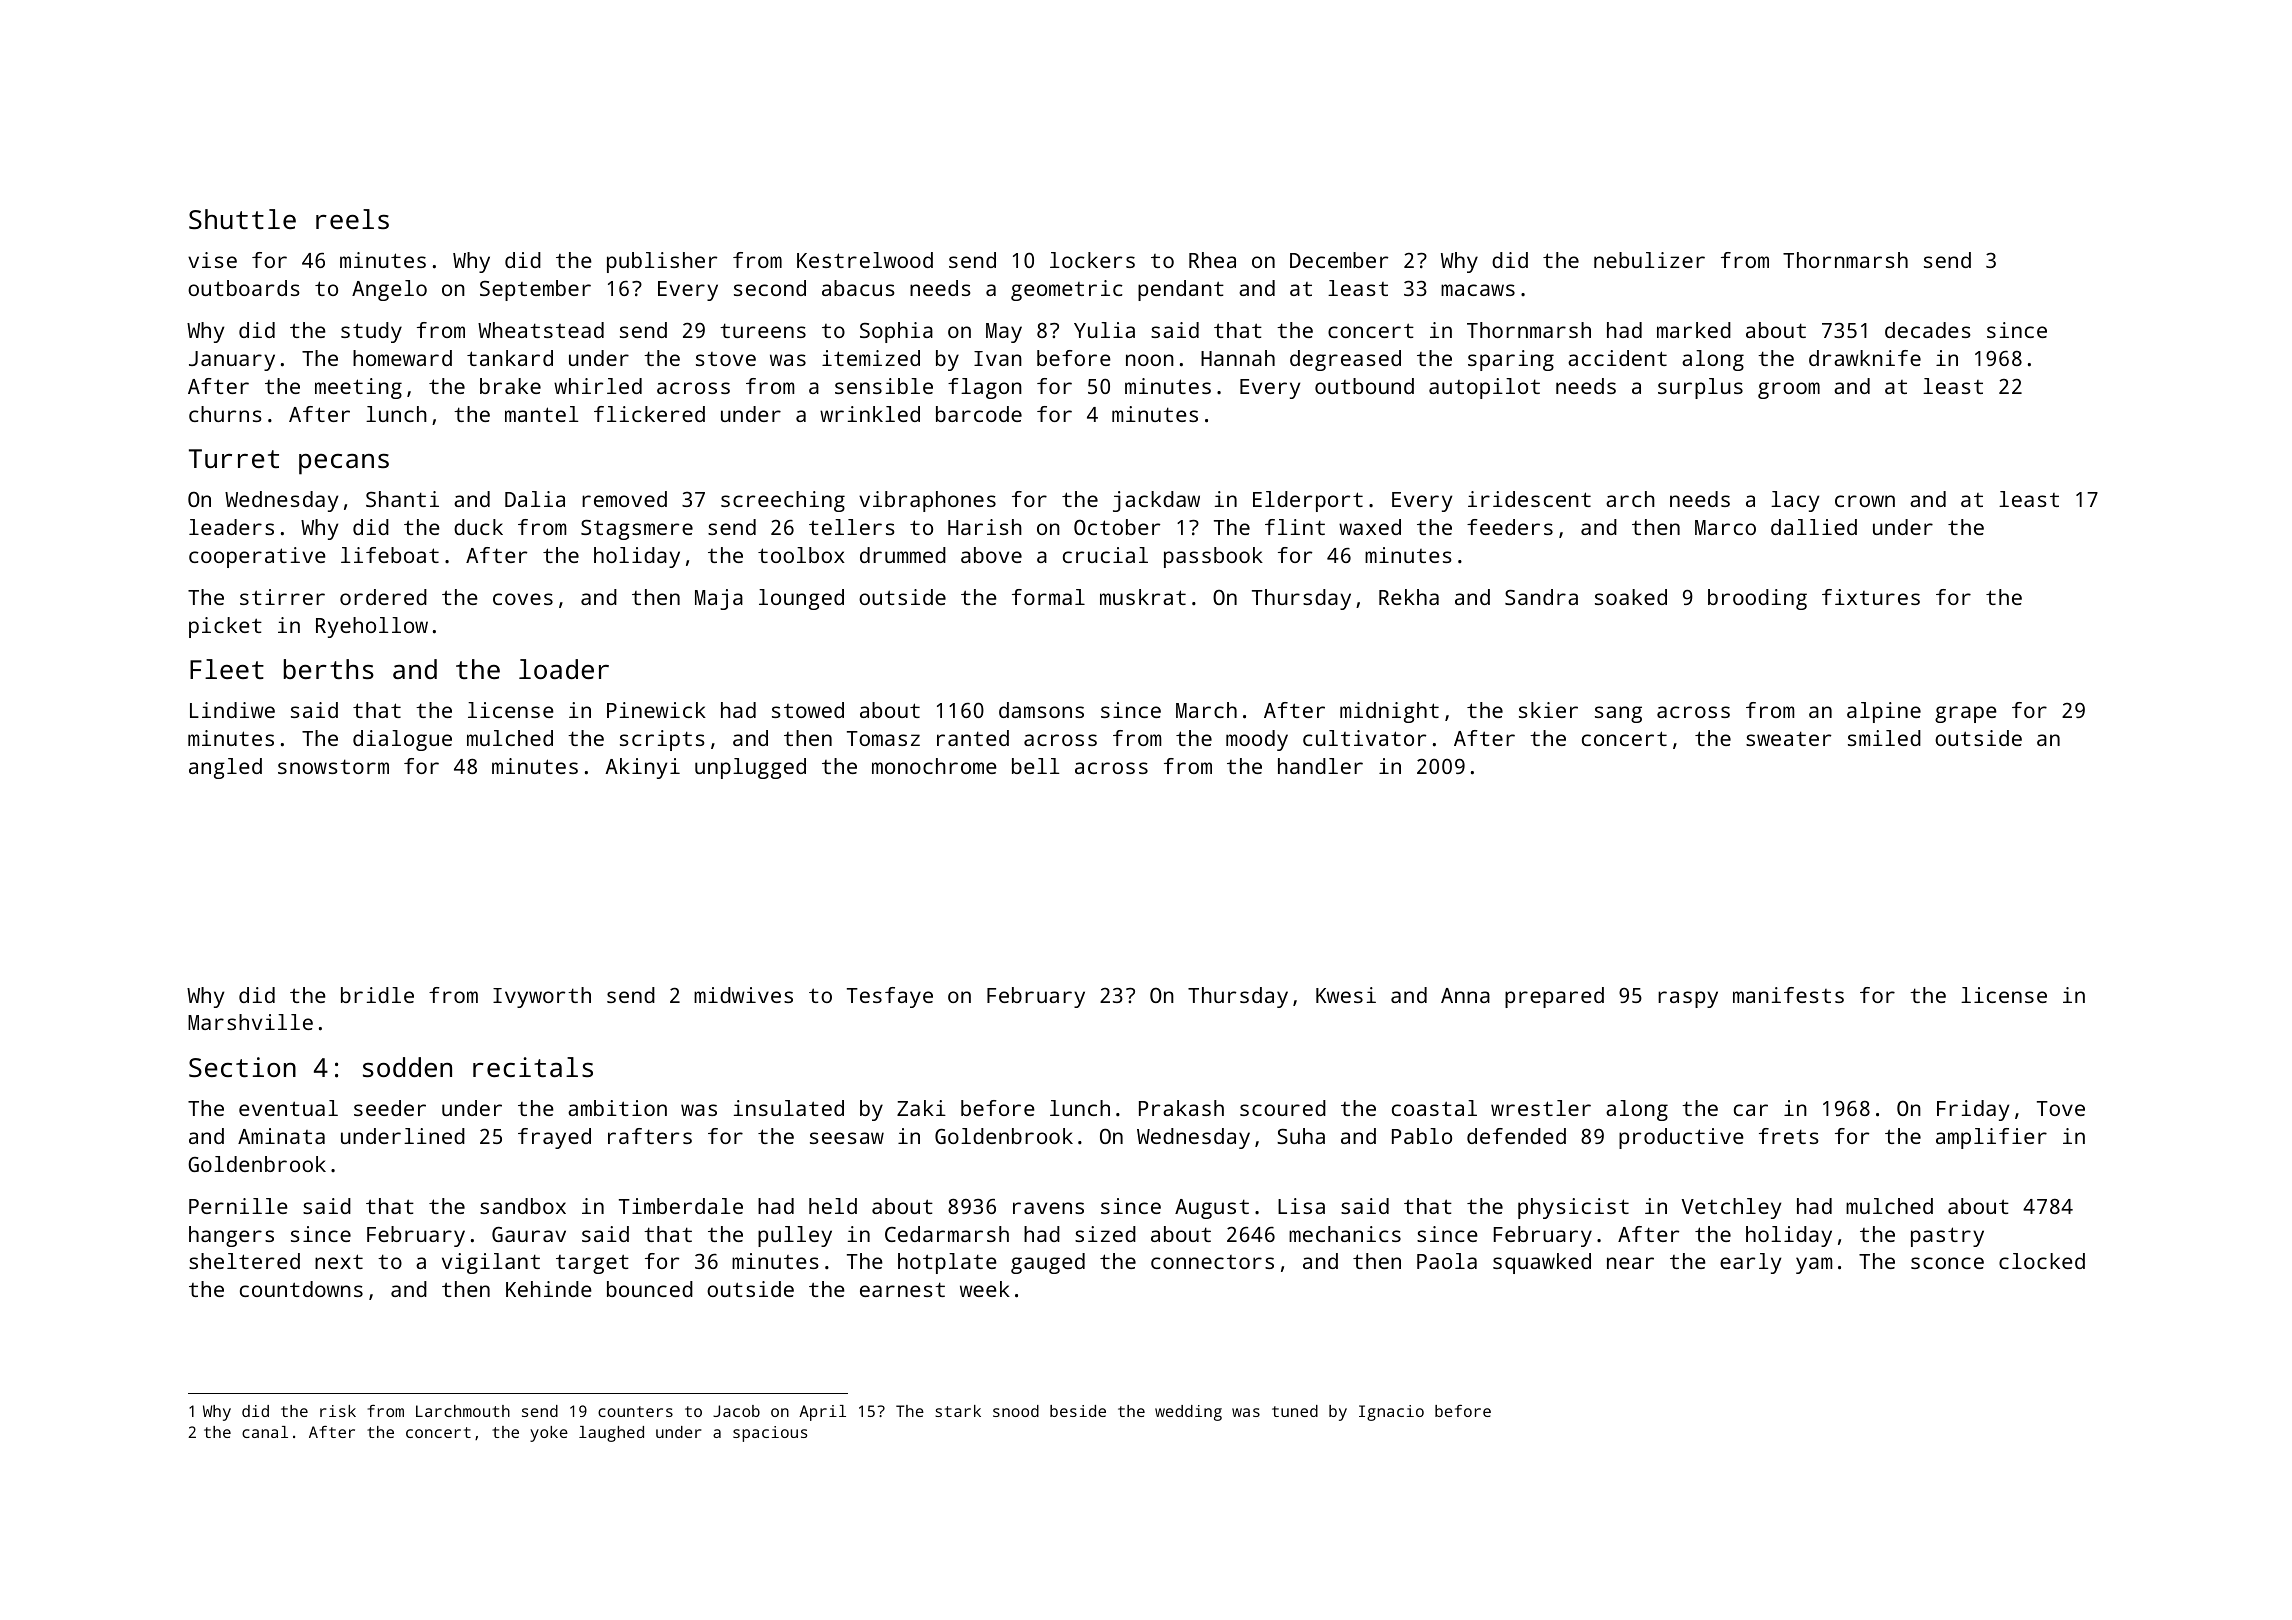 Image resolution: width=2292 pixels, height=1620 pixels. I want to click on drummed, so click(903, 555).
